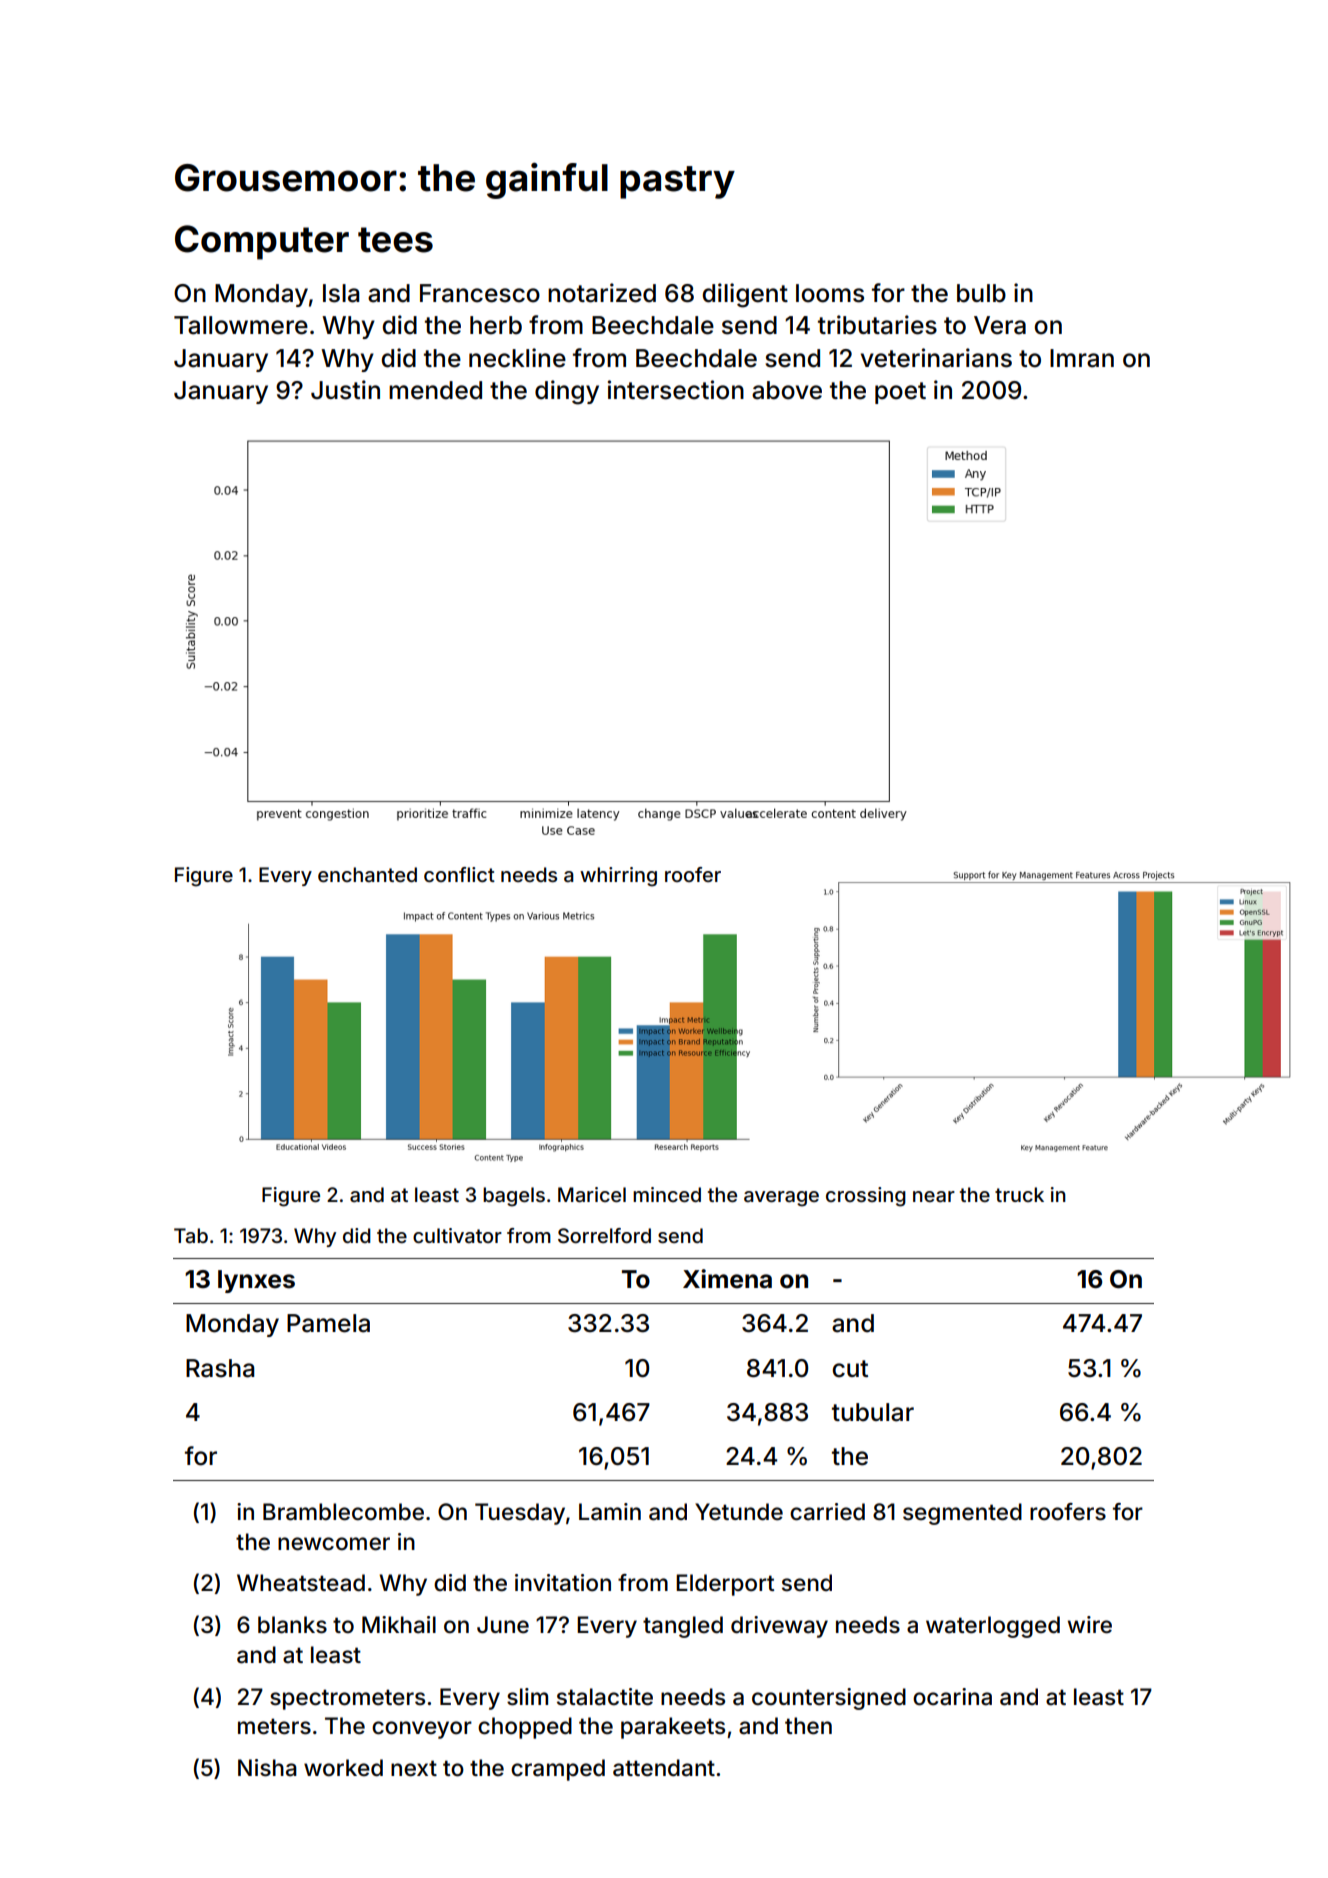 The height and width of the screenshot is (1878, 1328). I want to click on enchanted, so click(367, 874).
